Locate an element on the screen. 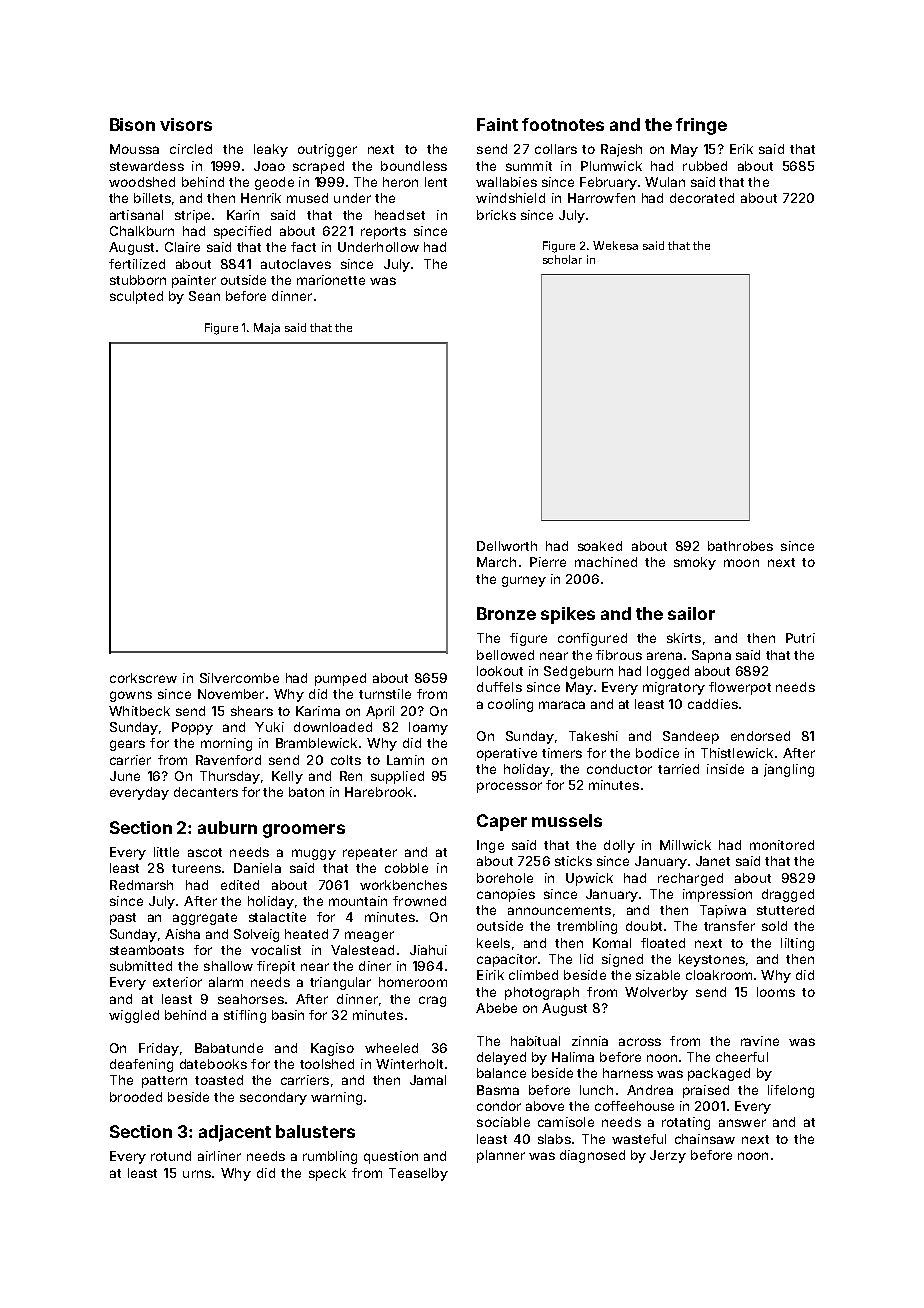 This screenshot has height=1308, width=924. jangling is located at coordinates (789, 770).
